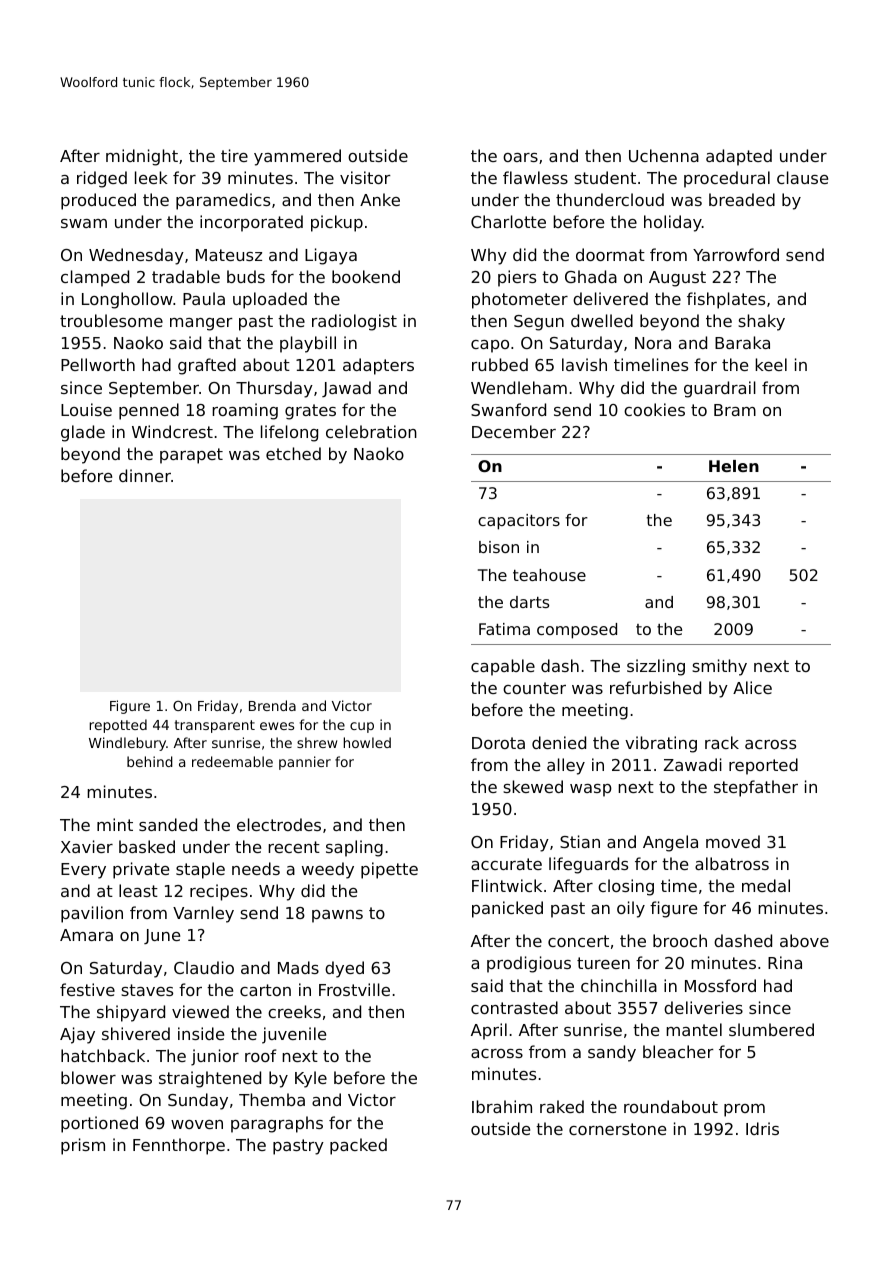 The image size is (891, 1265). What do you see at coordinates (136, 1033) in the image?
I see `shivered` at bounding box center [136, 1033].
